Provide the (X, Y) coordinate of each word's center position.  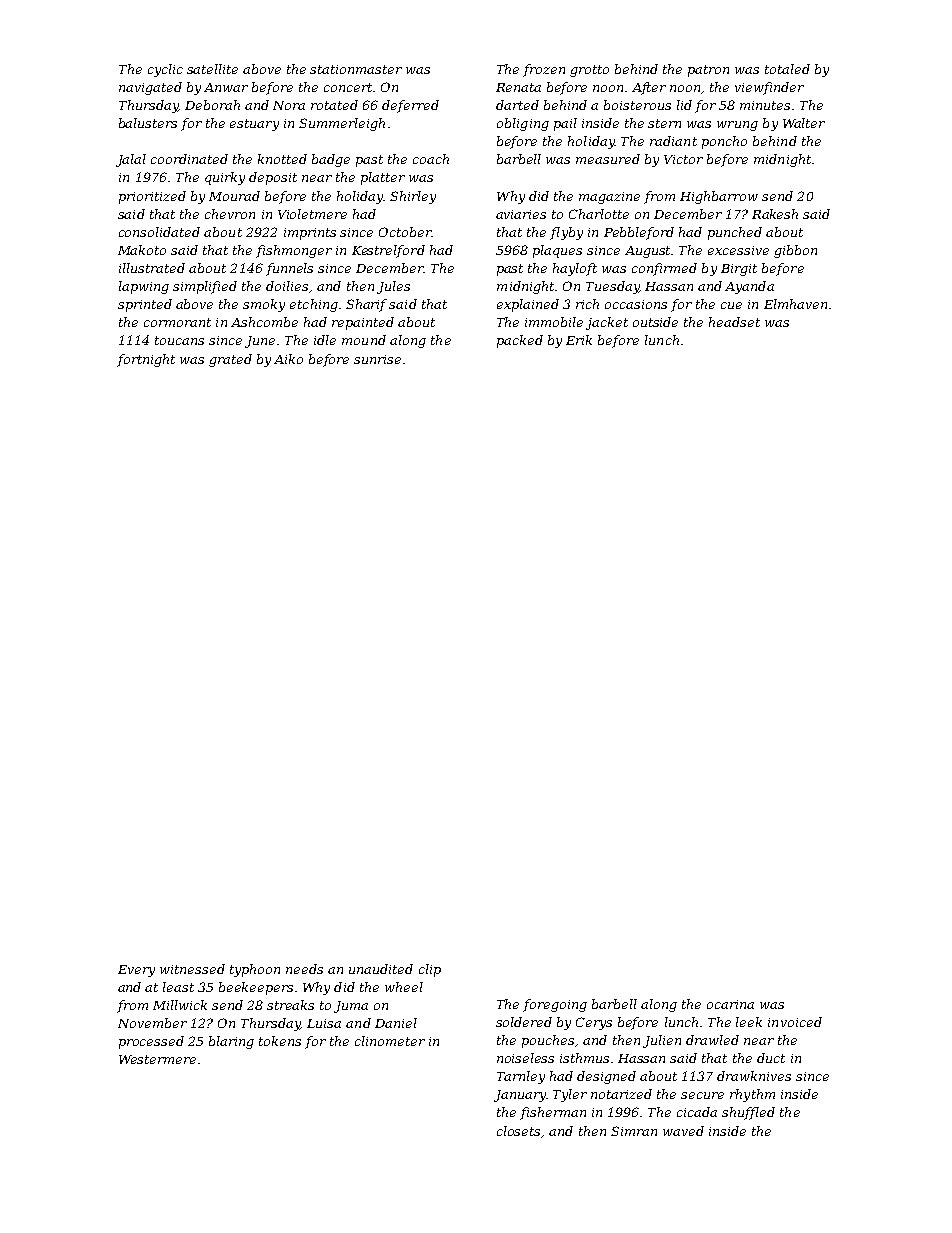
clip (430, 970)
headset (734, 322)
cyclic (165, 70)
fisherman (553, 1113)
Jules (393, 287)
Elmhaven (795, 304)
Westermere (157, 1059)
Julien (662, 1041)
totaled (787, 69)
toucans (179, 340)
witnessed (192, 969)
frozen (544, 70)
